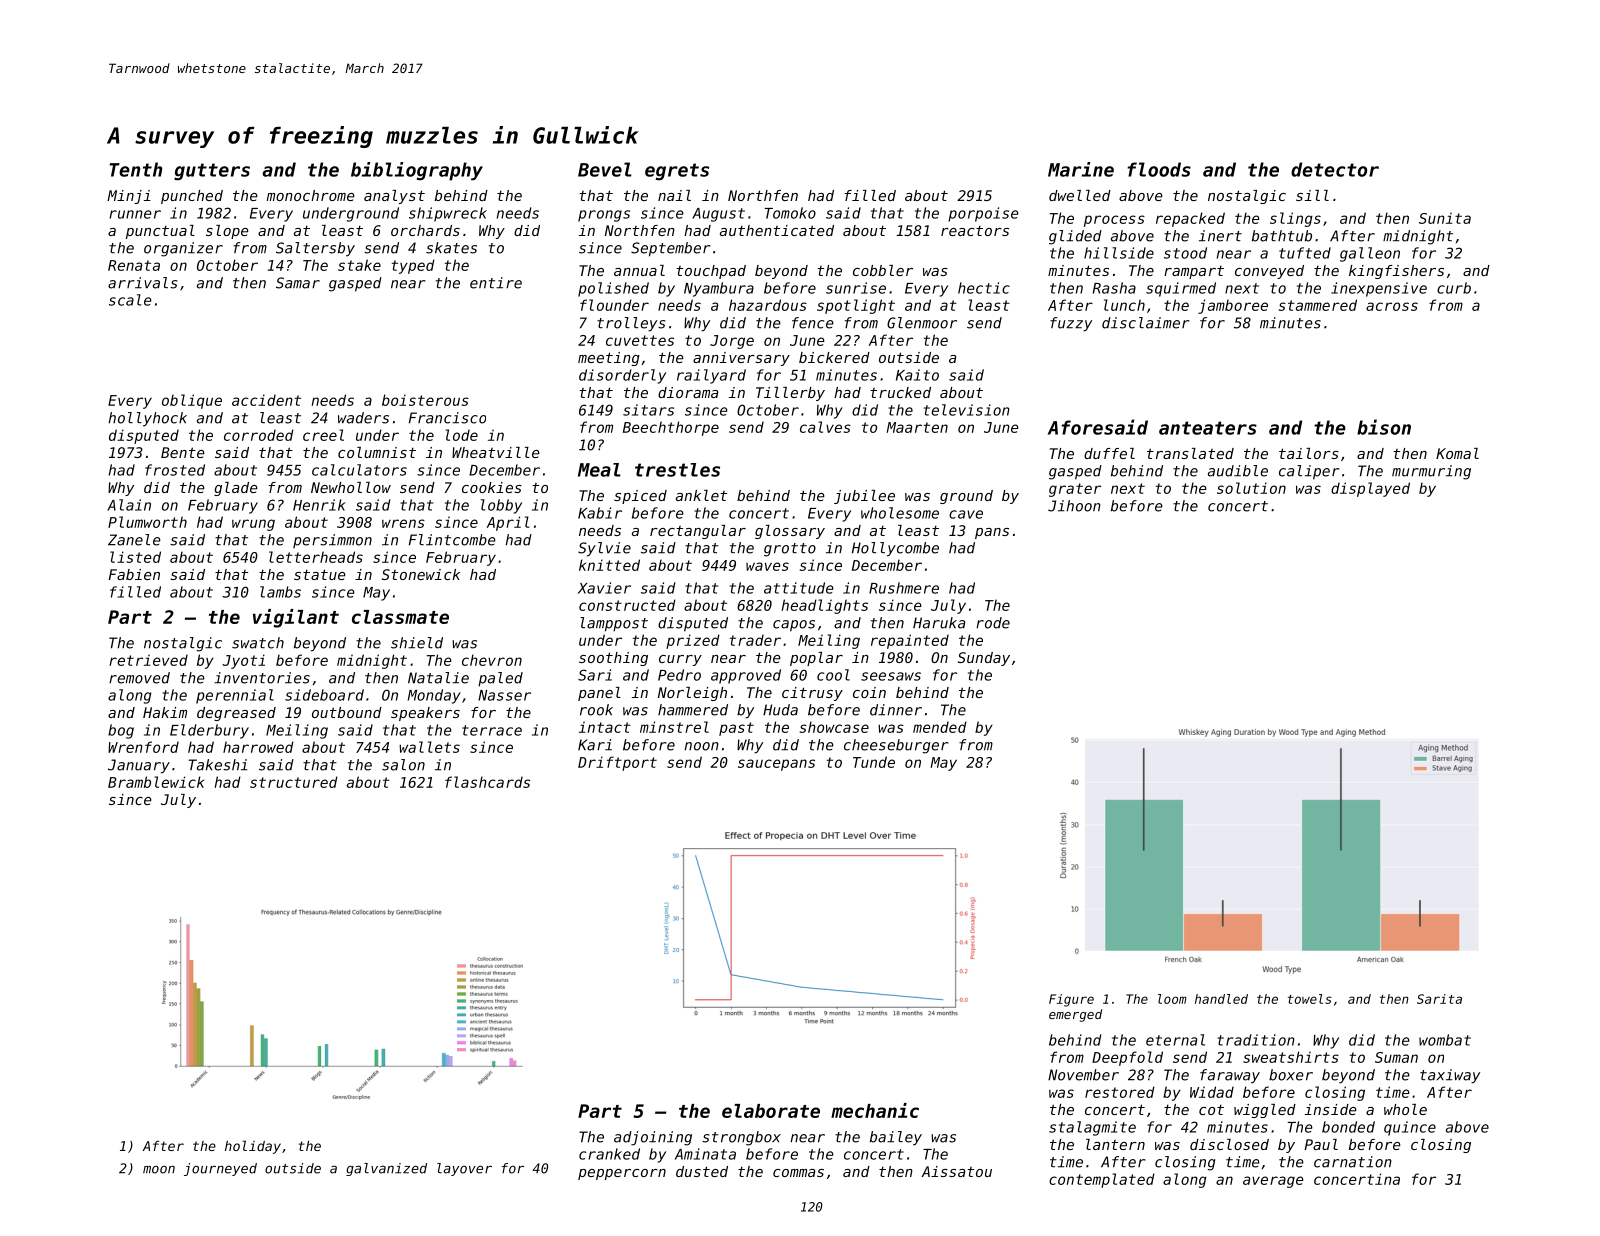 This screenshot has width=1600, height=1236. Describe the element at coordinates (487, 782) in the screenshot. I see `flashcards` at that location.
